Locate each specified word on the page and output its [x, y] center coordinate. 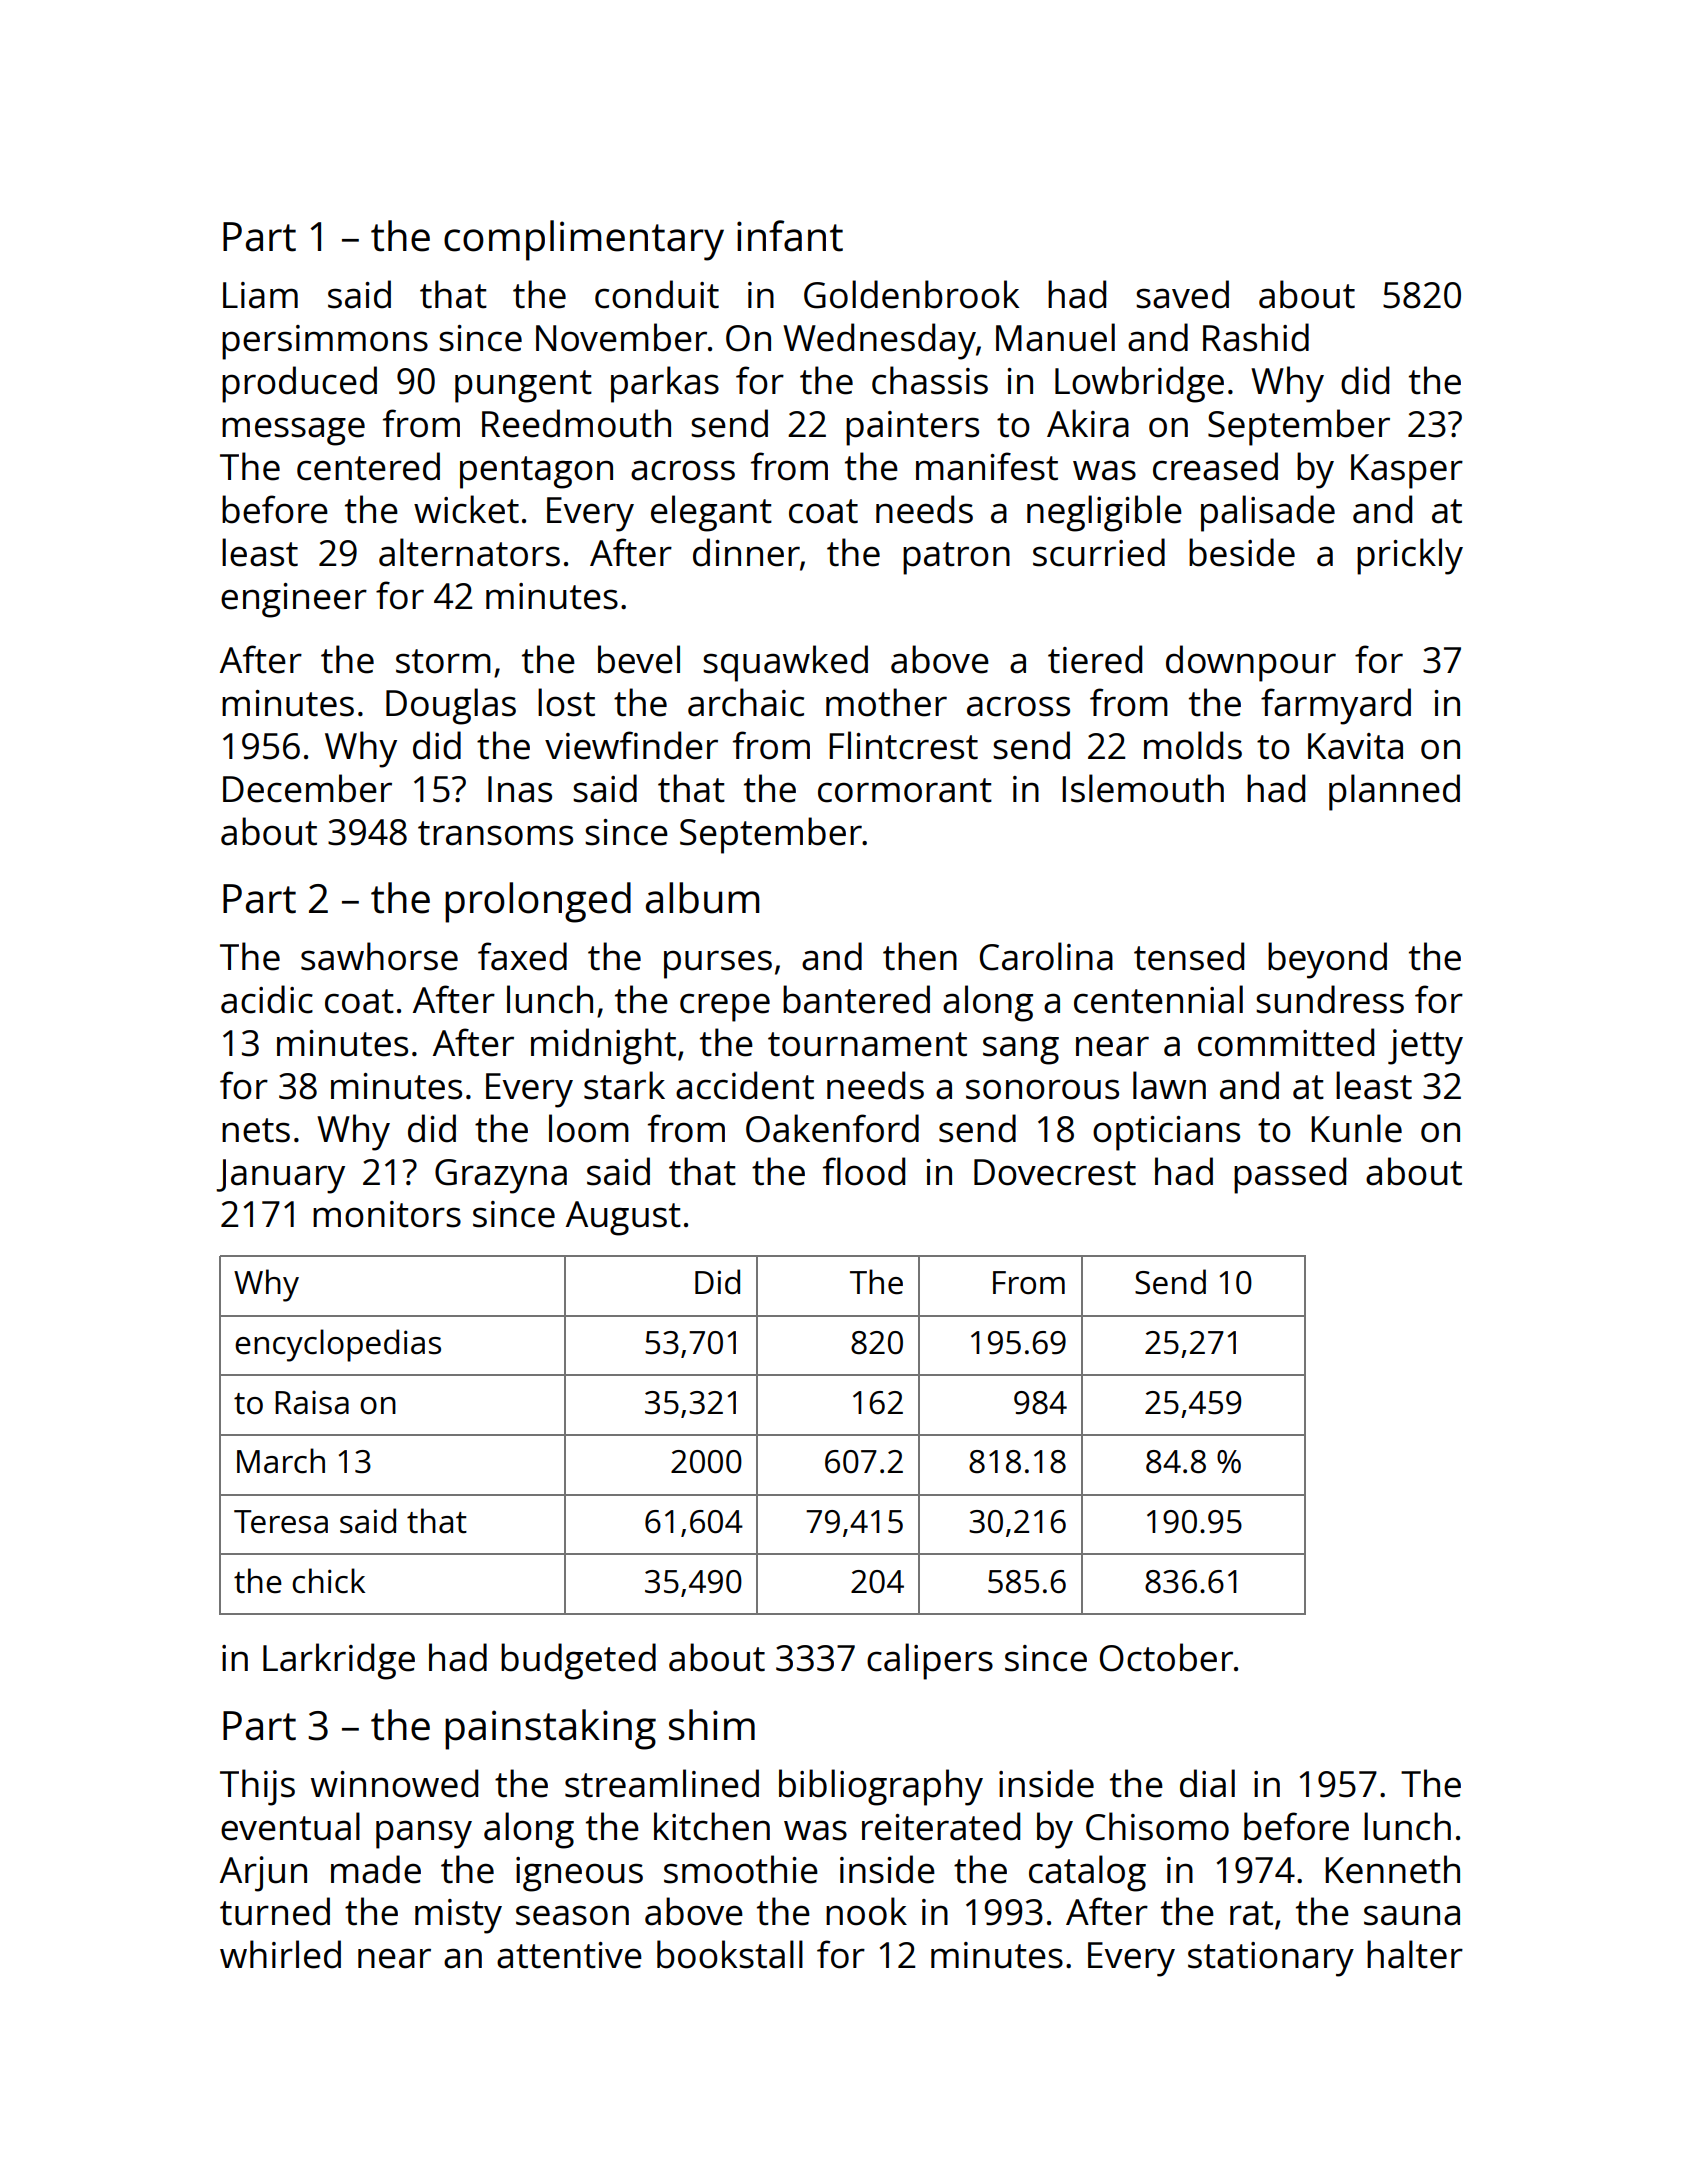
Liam [260, 295]
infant [790, 236]
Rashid [1256, 337]
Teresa [281, 1522]
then [920, 956]
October [1166, 1657]
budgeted [578, 1661]
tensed [1189, 956]
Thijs [257, 1787]
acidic [267, 999]
